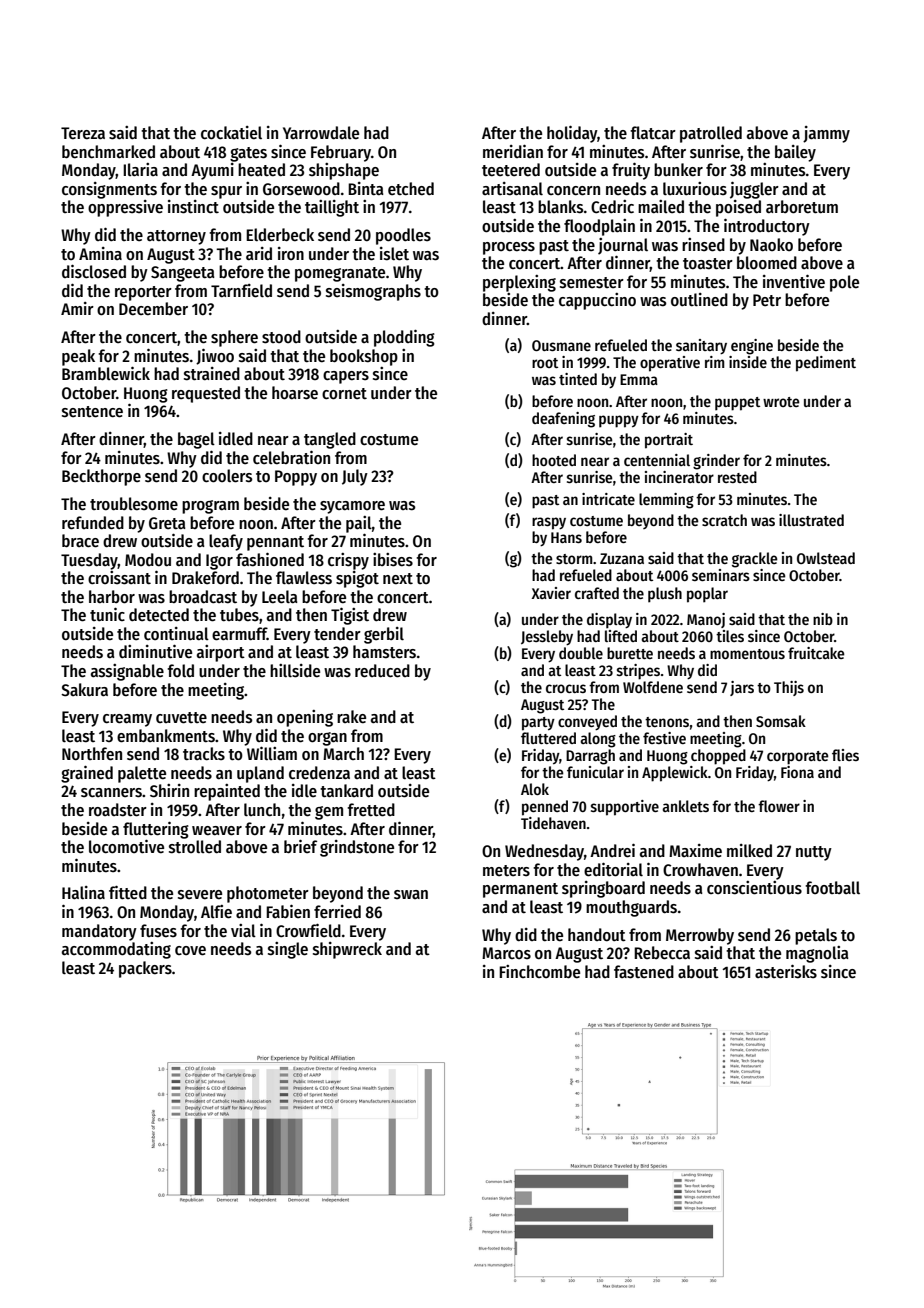 This screenshot has width=924, height=1308. What do you see at coordinates (83, 133) in the screenshot?
I see `Tereza` at bounding box center [83, 133].
